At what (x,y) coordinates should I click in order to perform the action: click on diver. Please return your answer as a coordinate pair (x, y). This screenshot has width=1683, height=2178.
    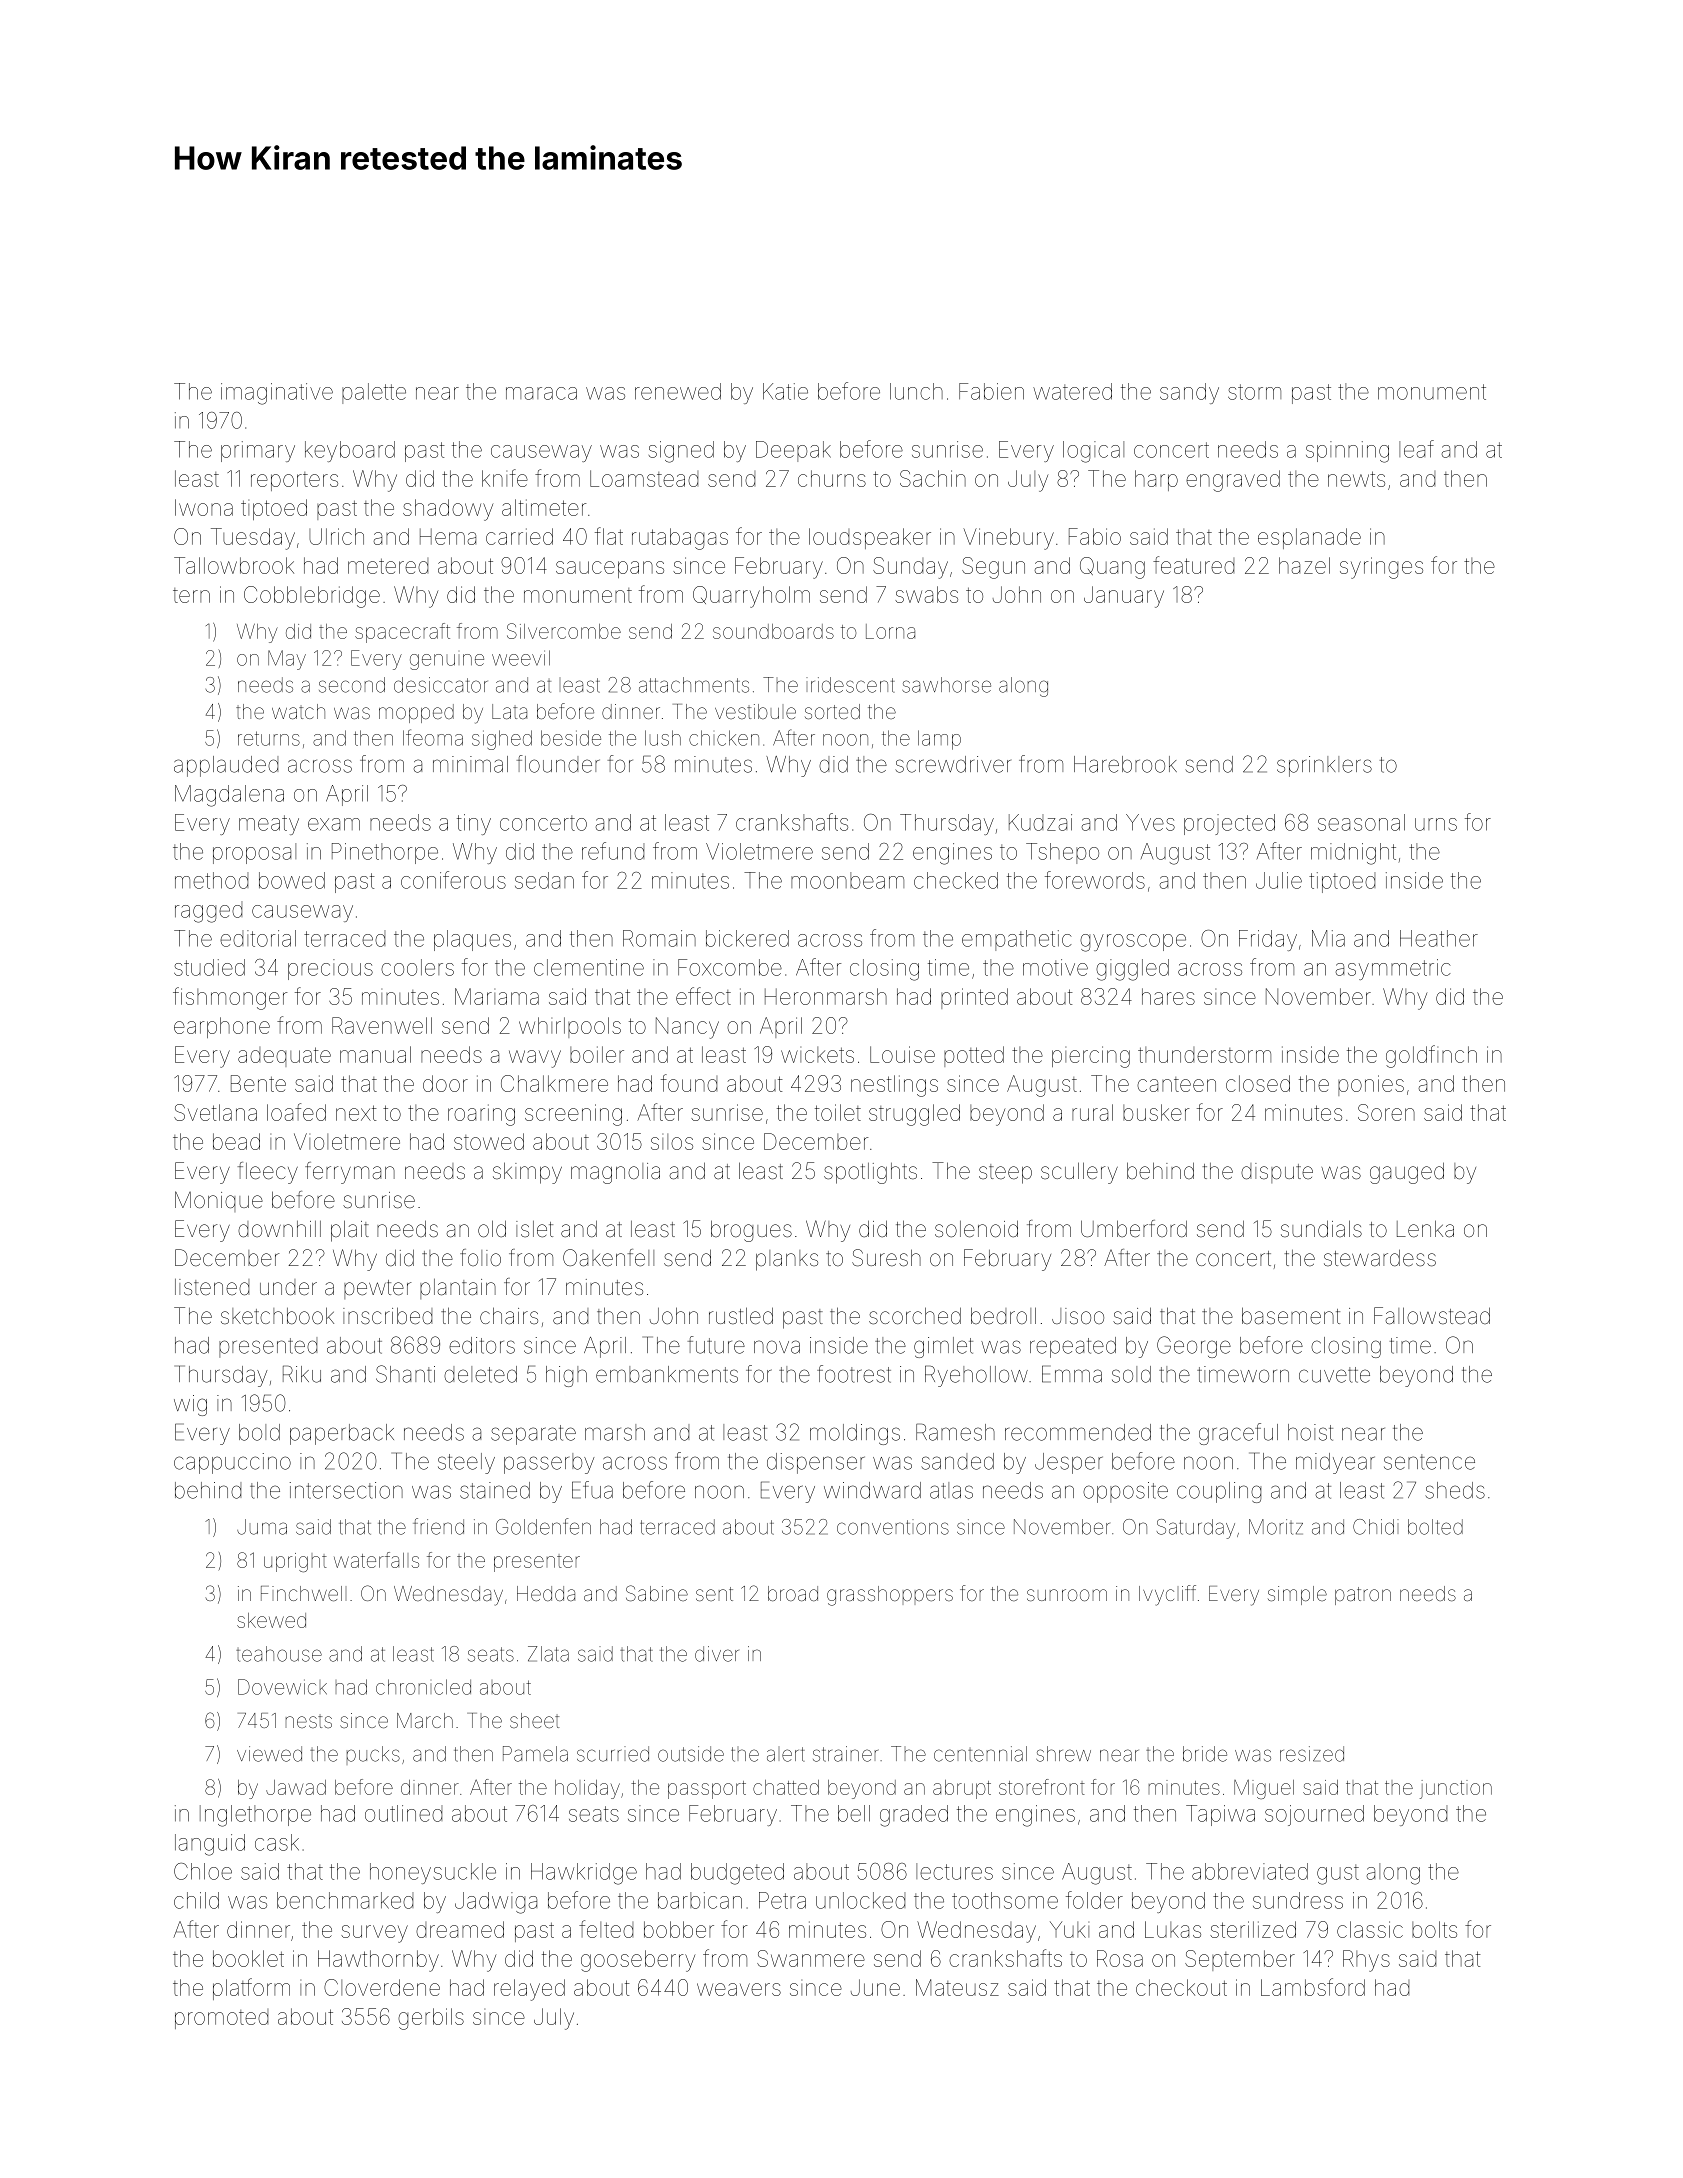
    Looking at the image, I should click on (717, 1654).
